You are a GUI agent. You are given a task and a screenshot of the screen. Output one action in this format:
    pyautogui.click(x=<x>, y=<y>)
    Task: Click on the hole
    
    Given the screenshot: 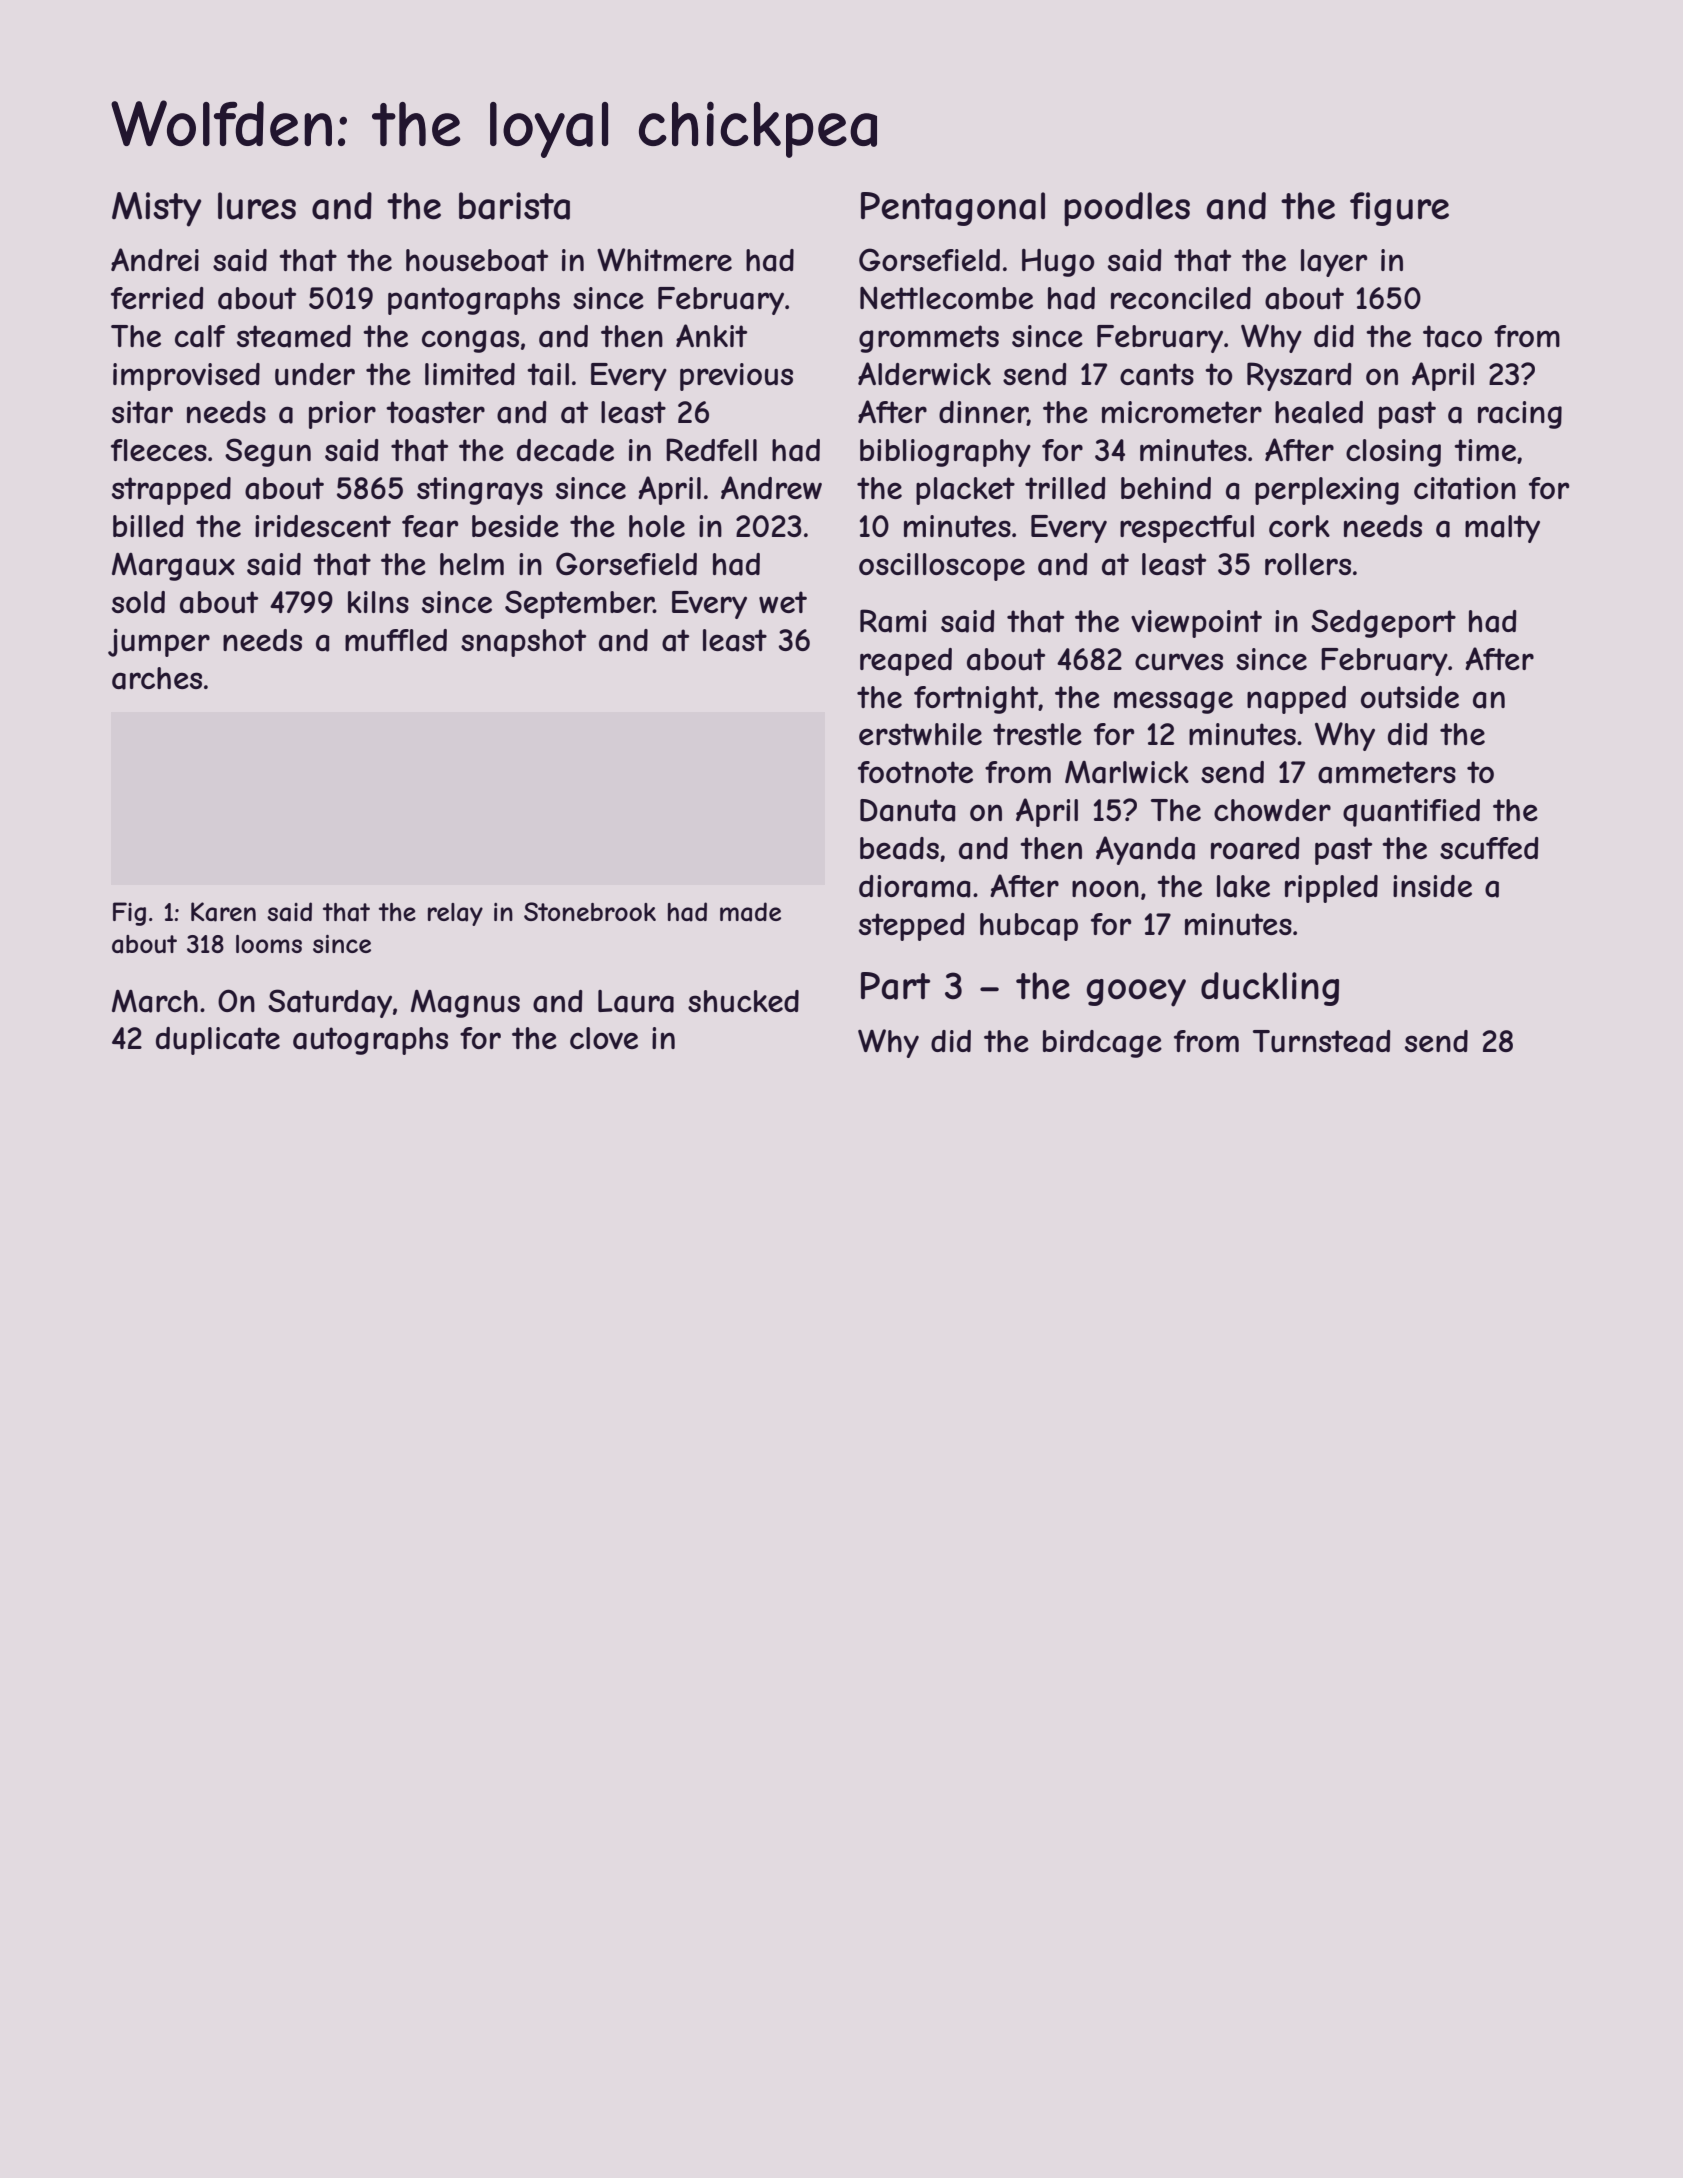 What is the action you would take?
    pyautogui.click(x=657, y=526)
